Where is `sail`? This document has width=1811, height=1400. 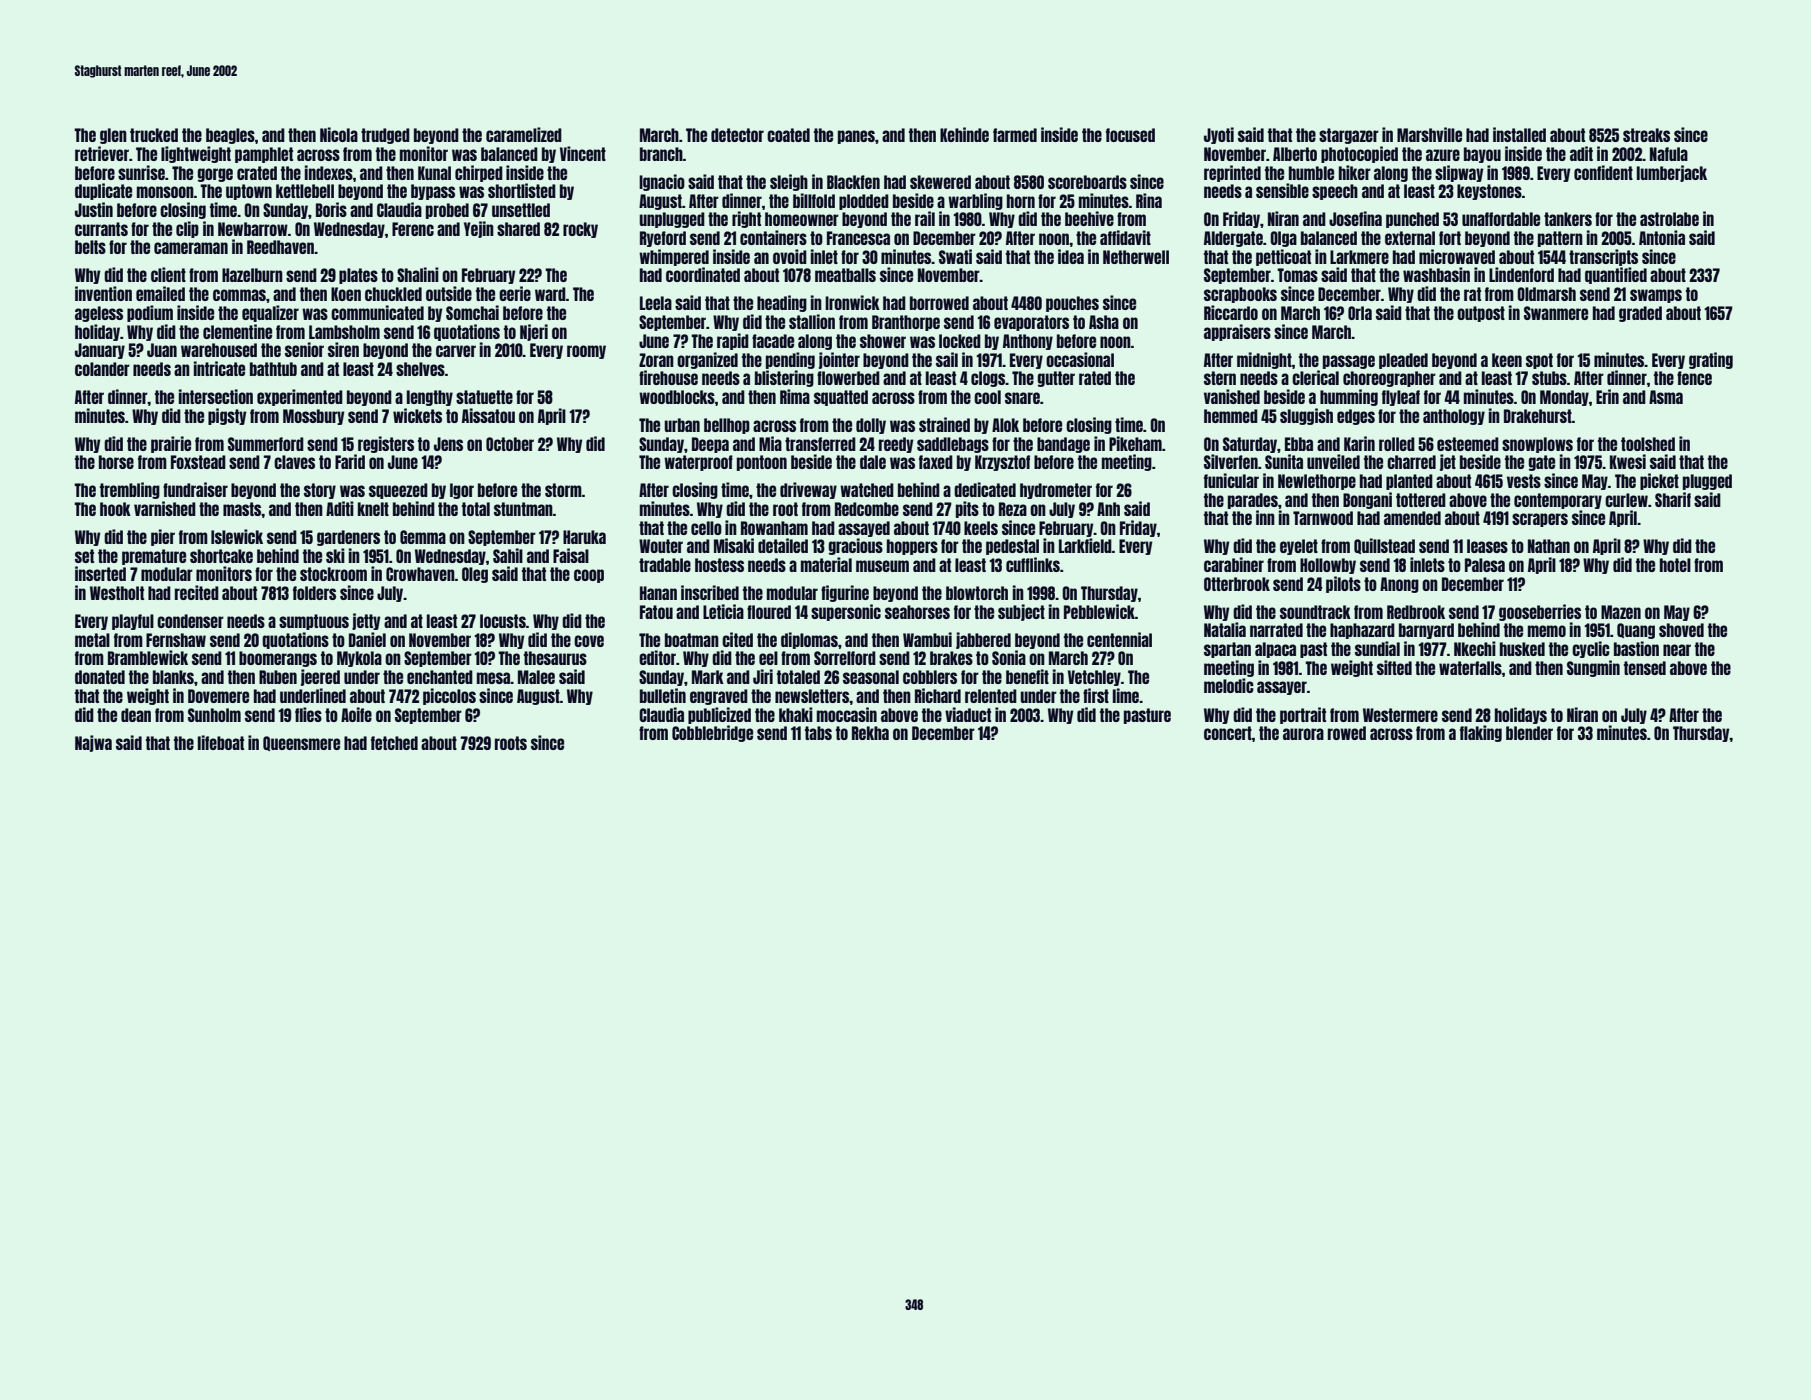
sail is located at coordinates (947, 359).
